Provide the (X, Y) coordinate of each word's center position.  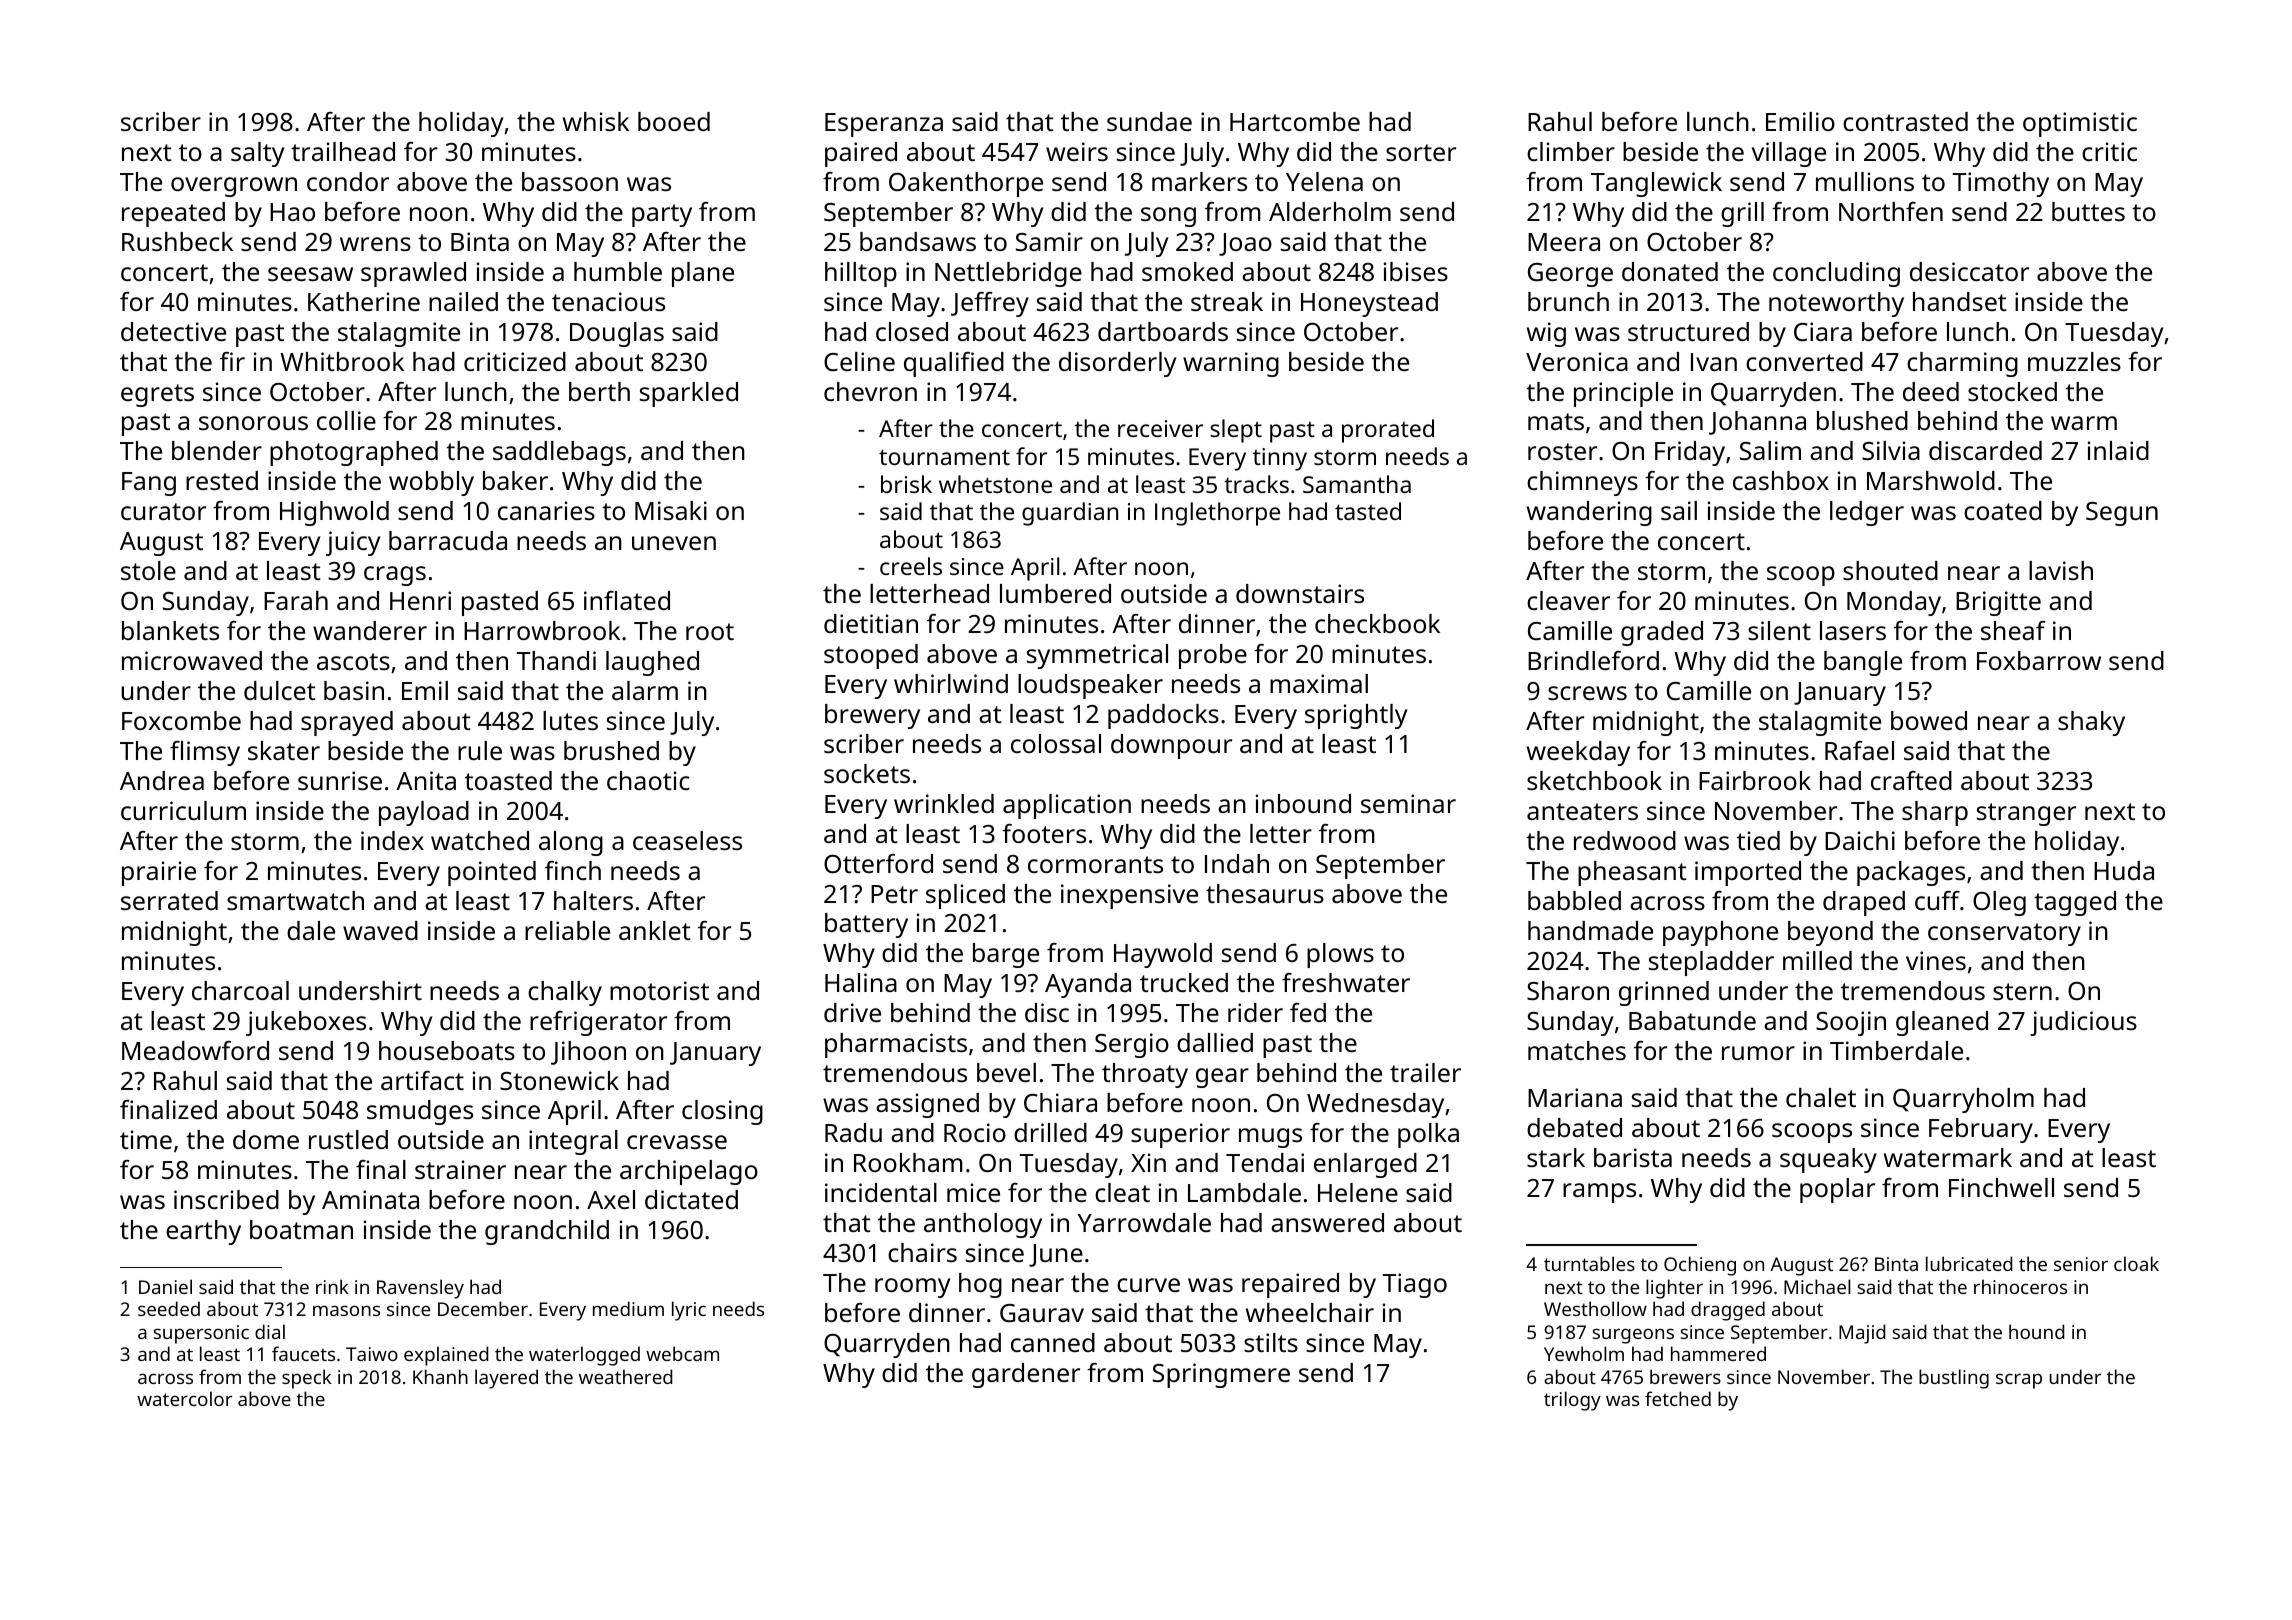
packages (1911, 873)
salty (257, 154)
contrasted (1905, 121)
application (1067, 806)
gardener (1026, 1375)
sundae (1149, 121)
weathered (626, 1376)
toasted (508, 780)
